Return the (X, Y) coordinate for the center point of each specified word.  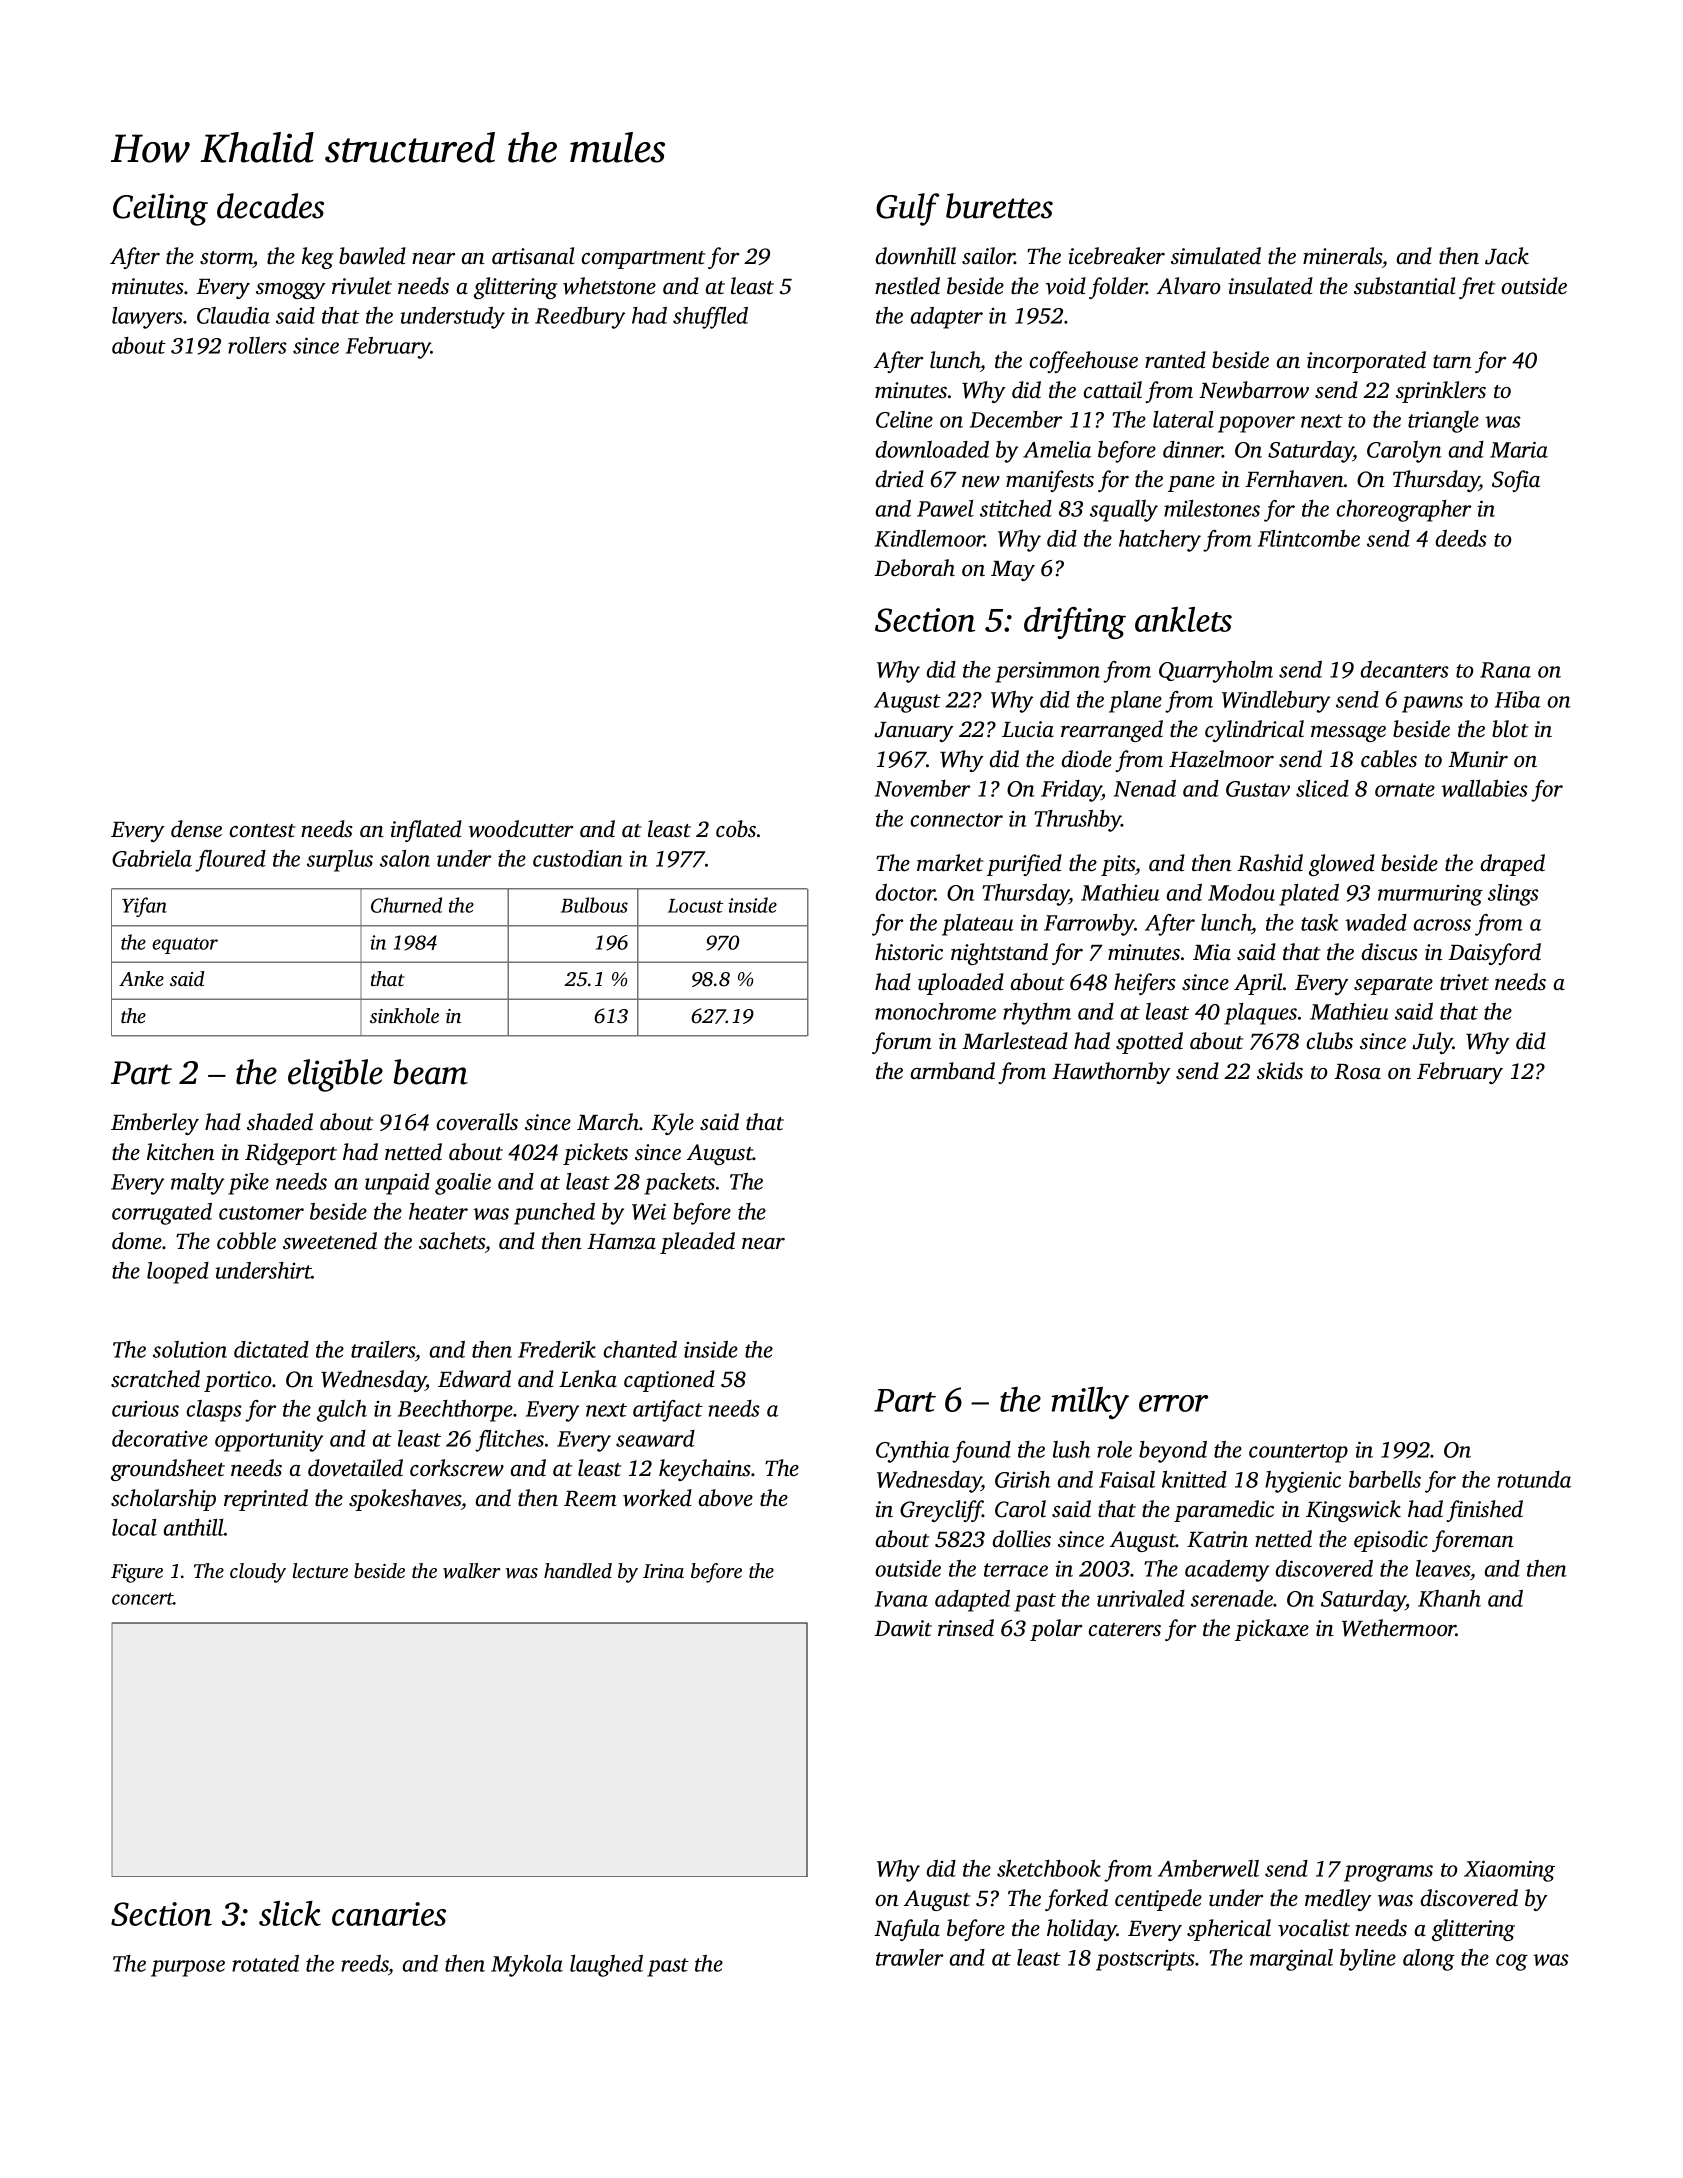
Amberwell (1208, 1868)
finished (1484, 1511)
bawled (372, 256)
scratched (155, 1379)
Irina (663, 1571)
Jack (1507, 256)
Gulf (908, 209)
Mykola (527, 1966)
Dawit (903, 1628)
